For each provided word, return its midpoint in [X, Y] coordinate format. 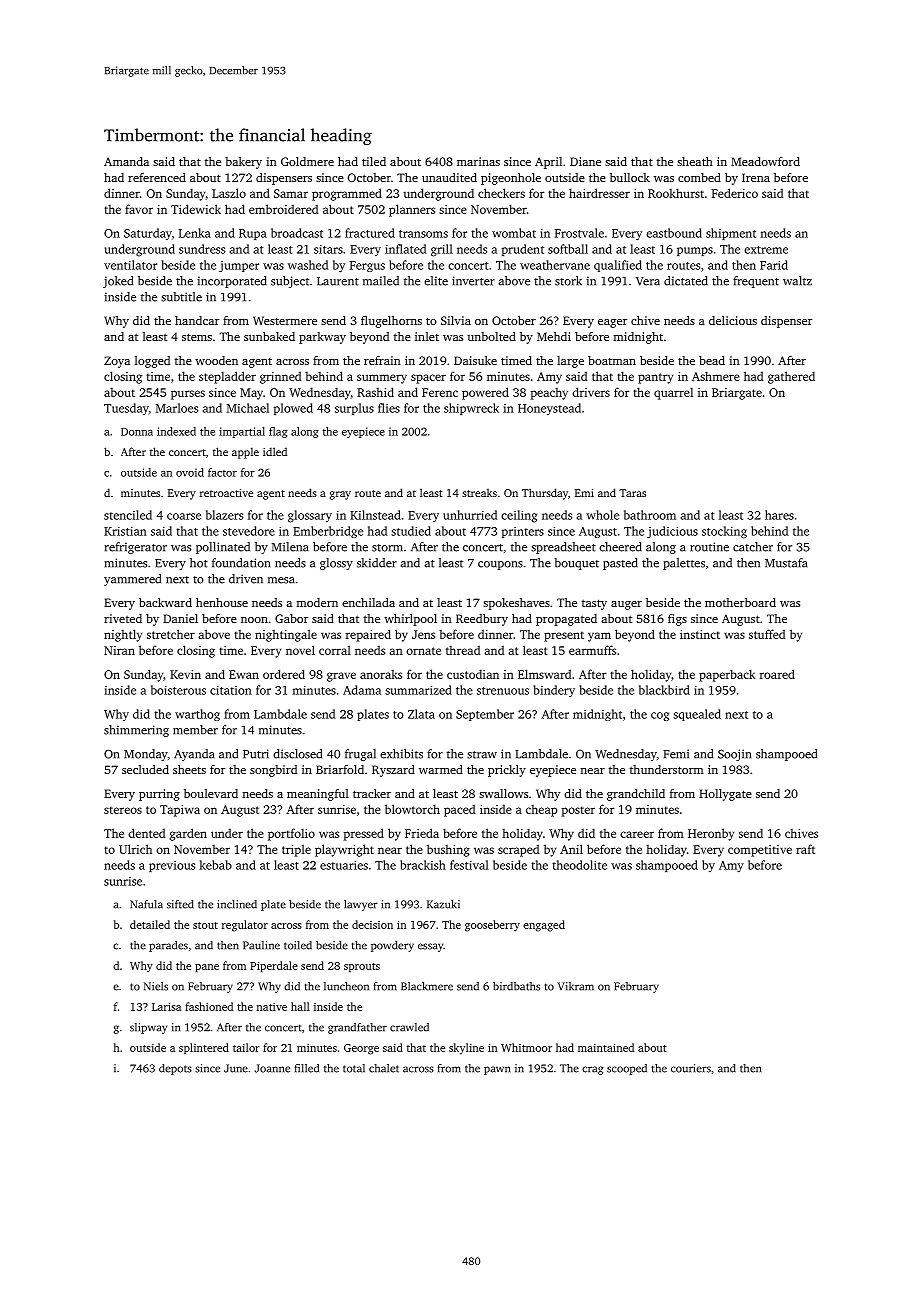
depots [175, 1069]
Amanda [126, 161]
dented [146, 833]
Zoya [117, 362]
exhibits [401, 754]
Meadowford [765, 161]
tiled [374, 161]
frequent [756, 282]
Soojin [734, 755]
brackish [423, 865]
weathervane [555, 265]
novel [300, 650]
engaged [544, 926]
